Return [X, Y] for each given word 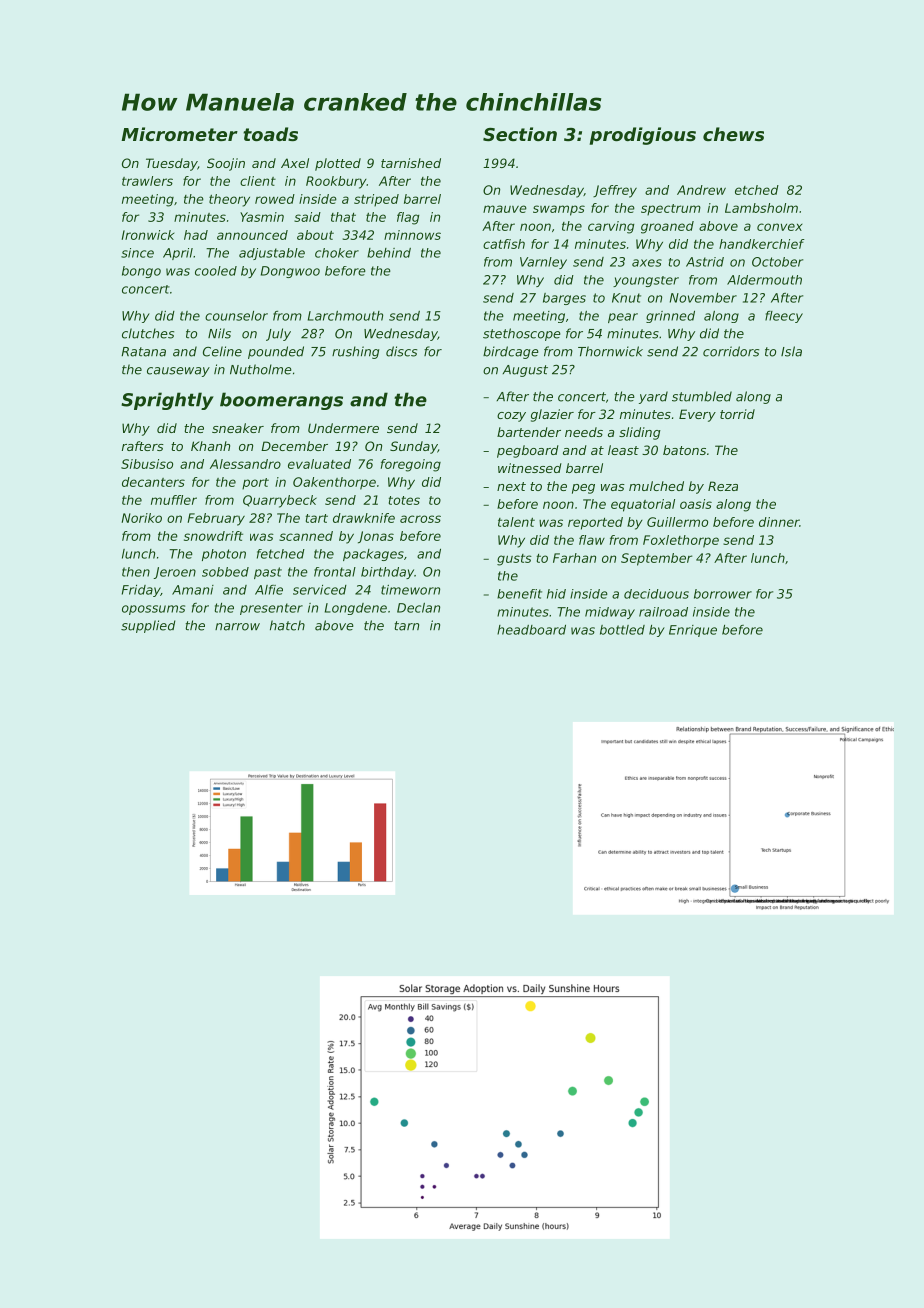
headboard [531, 630]
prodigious [643, 136]
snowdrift [213, 536]
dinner [779, 522]
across [420, 519]
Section [520, 134]
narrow [237, 627]
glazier [552, 415]
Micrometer [179, 134]
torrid [737, 414]
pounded [276, 352]
